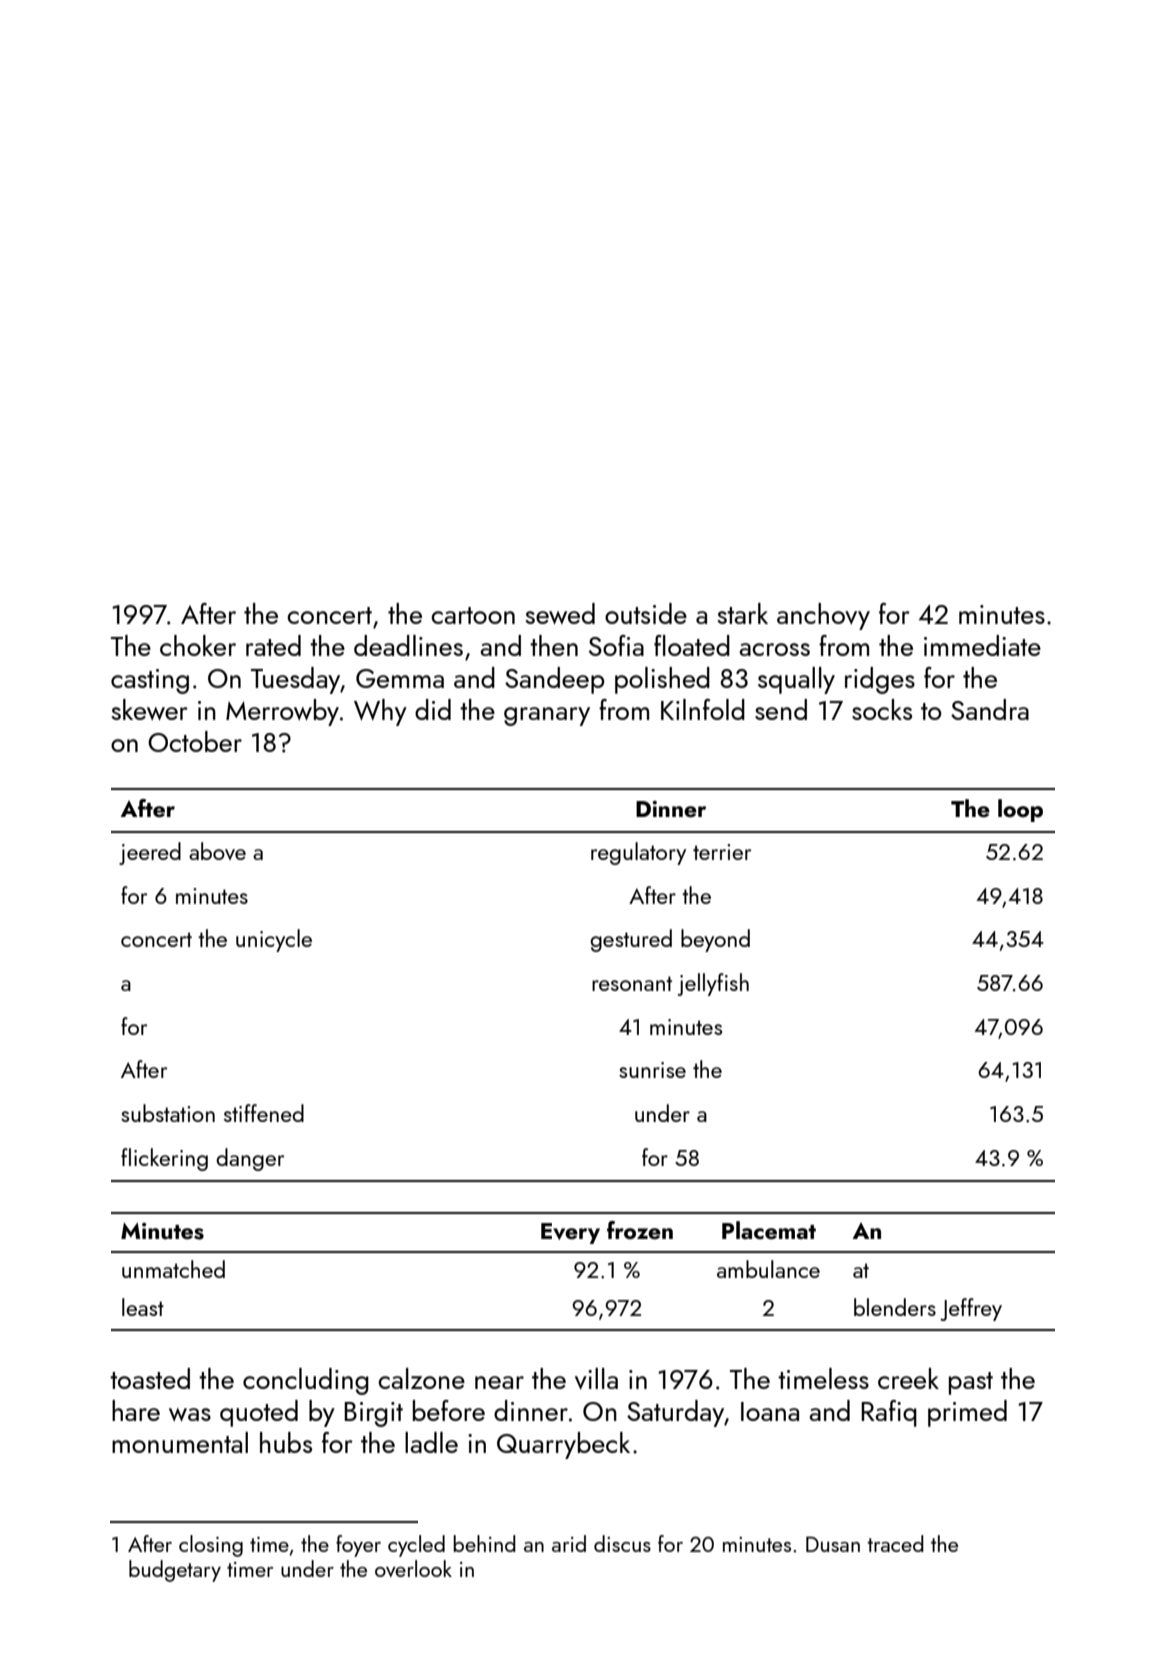 The height and width of the screenshot is (1654, 1165). Describe the element at coordinates (413, 1568) in the screenshot. I see `overlook` at that location.
